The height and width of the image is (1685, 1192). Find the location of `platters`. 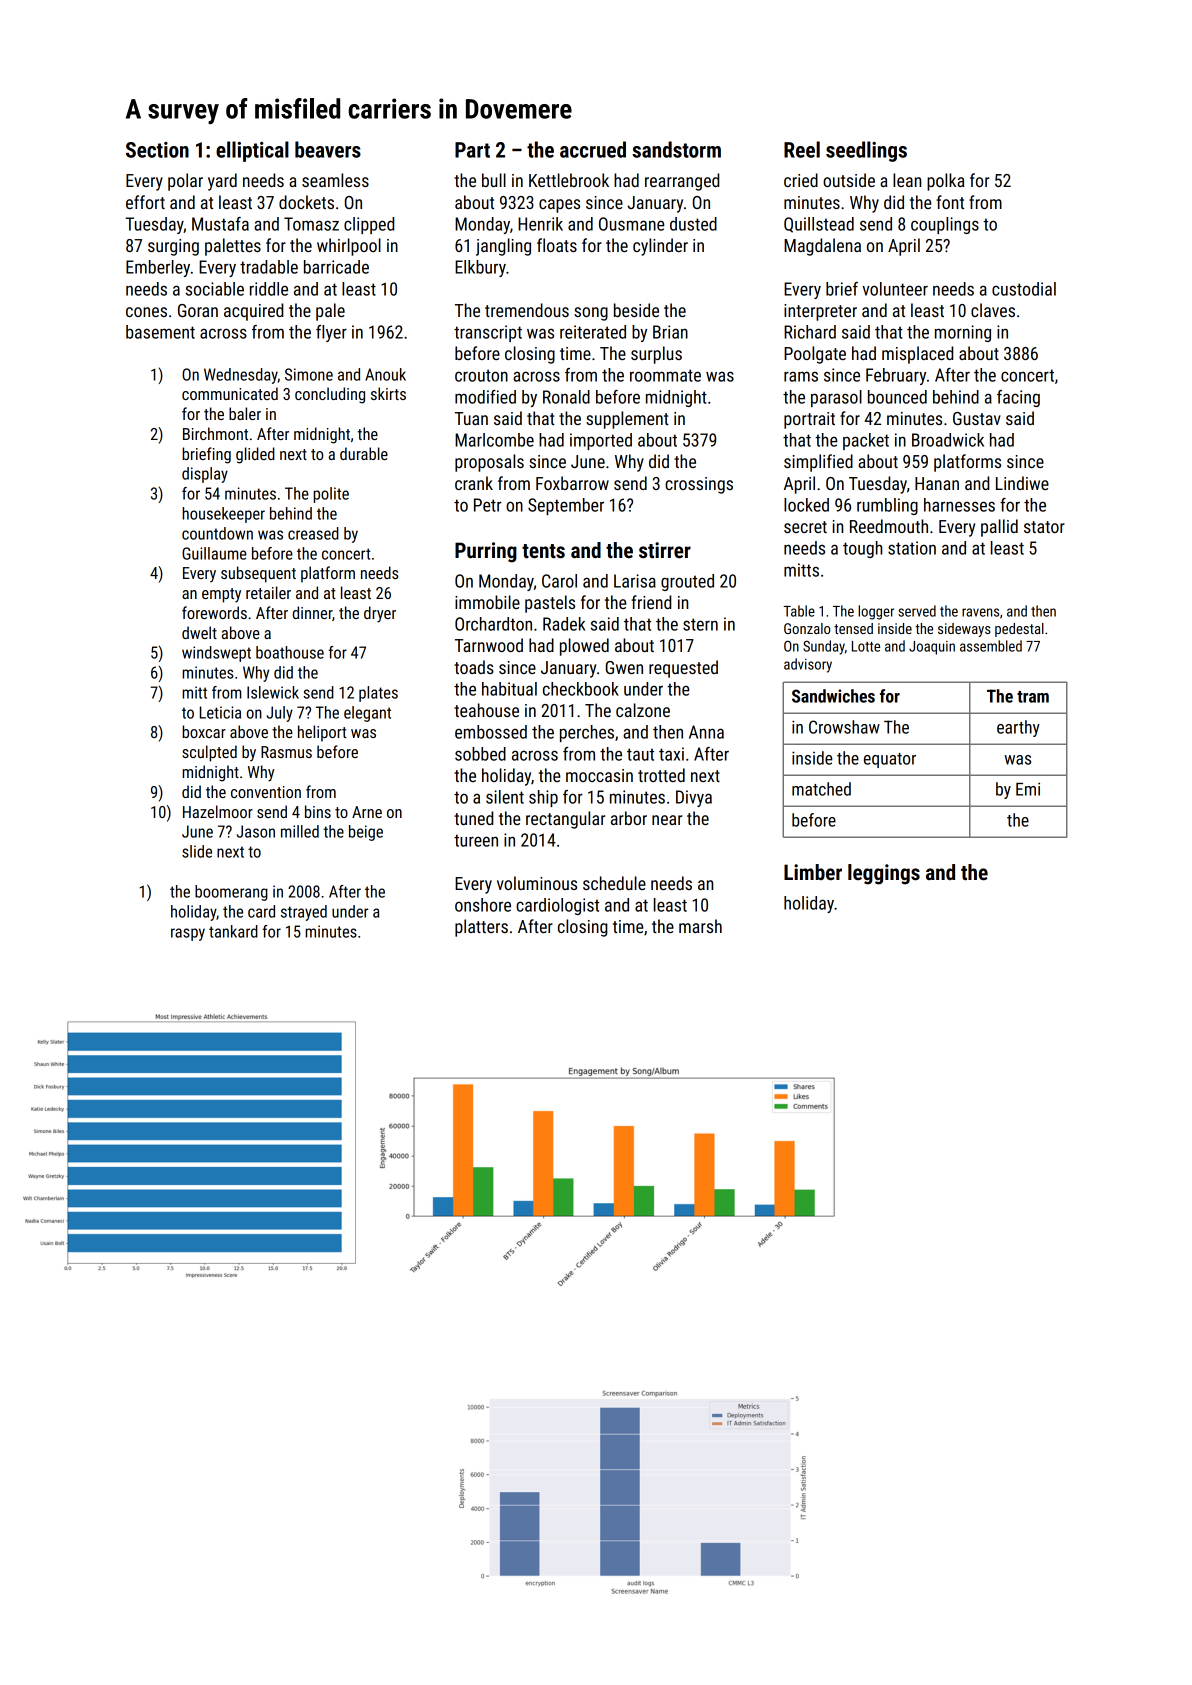

platters is located at coordinates (481, 928).
